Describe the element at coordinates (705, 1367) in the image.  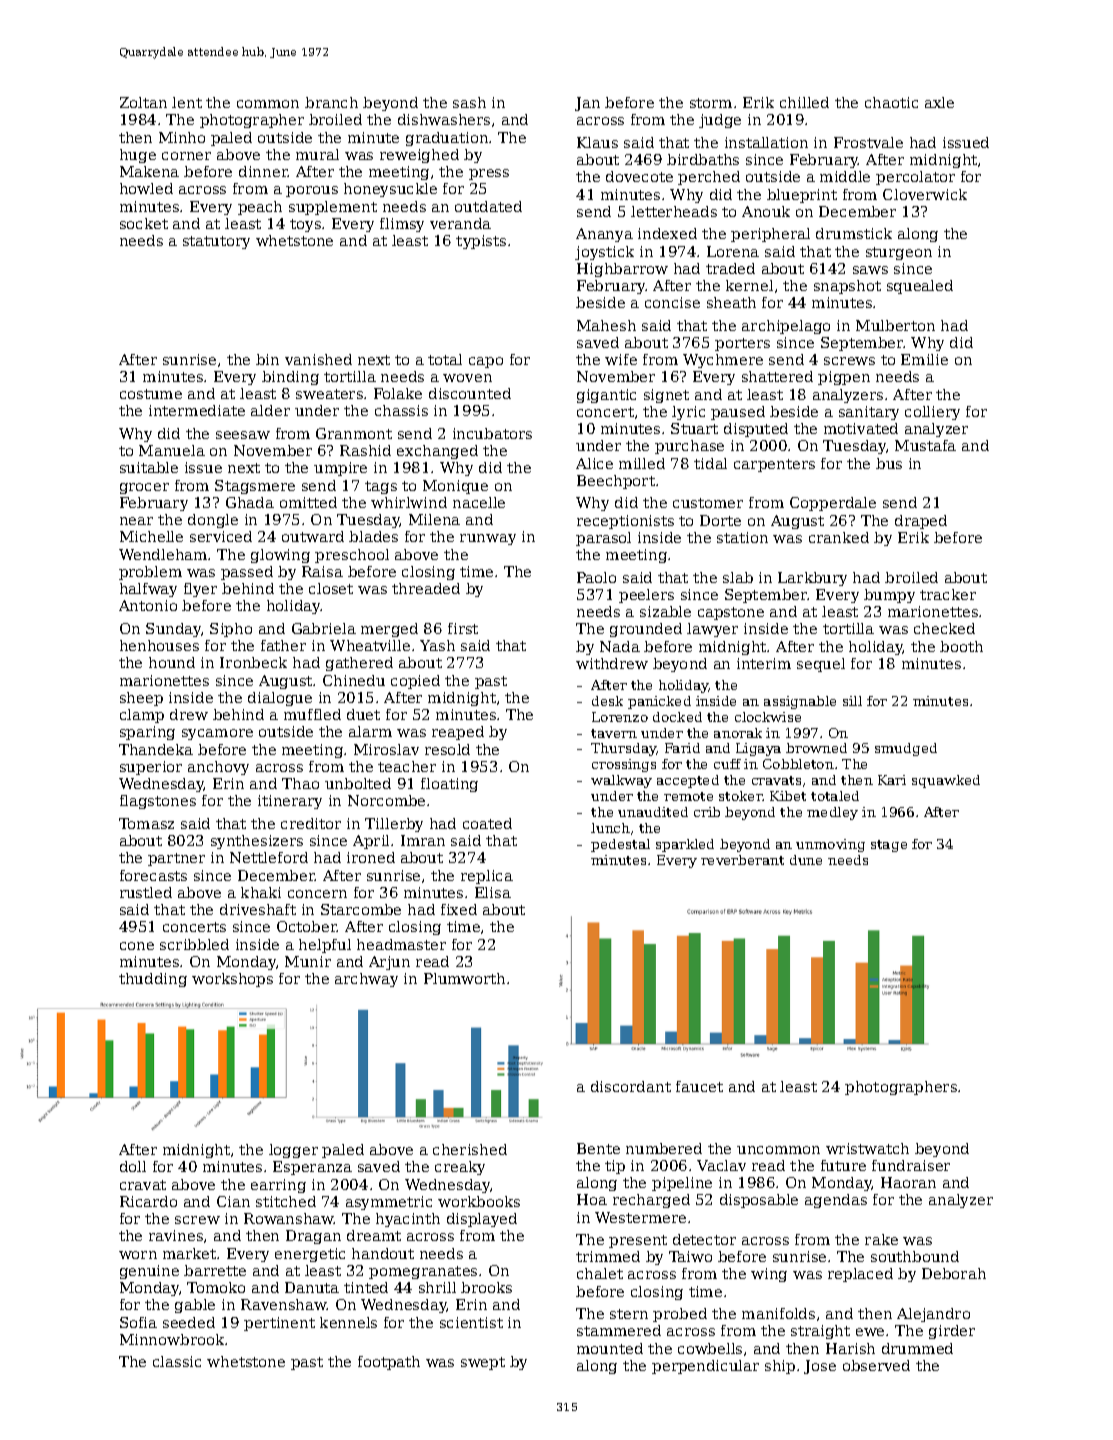
I see `perpendicular` at that location.
